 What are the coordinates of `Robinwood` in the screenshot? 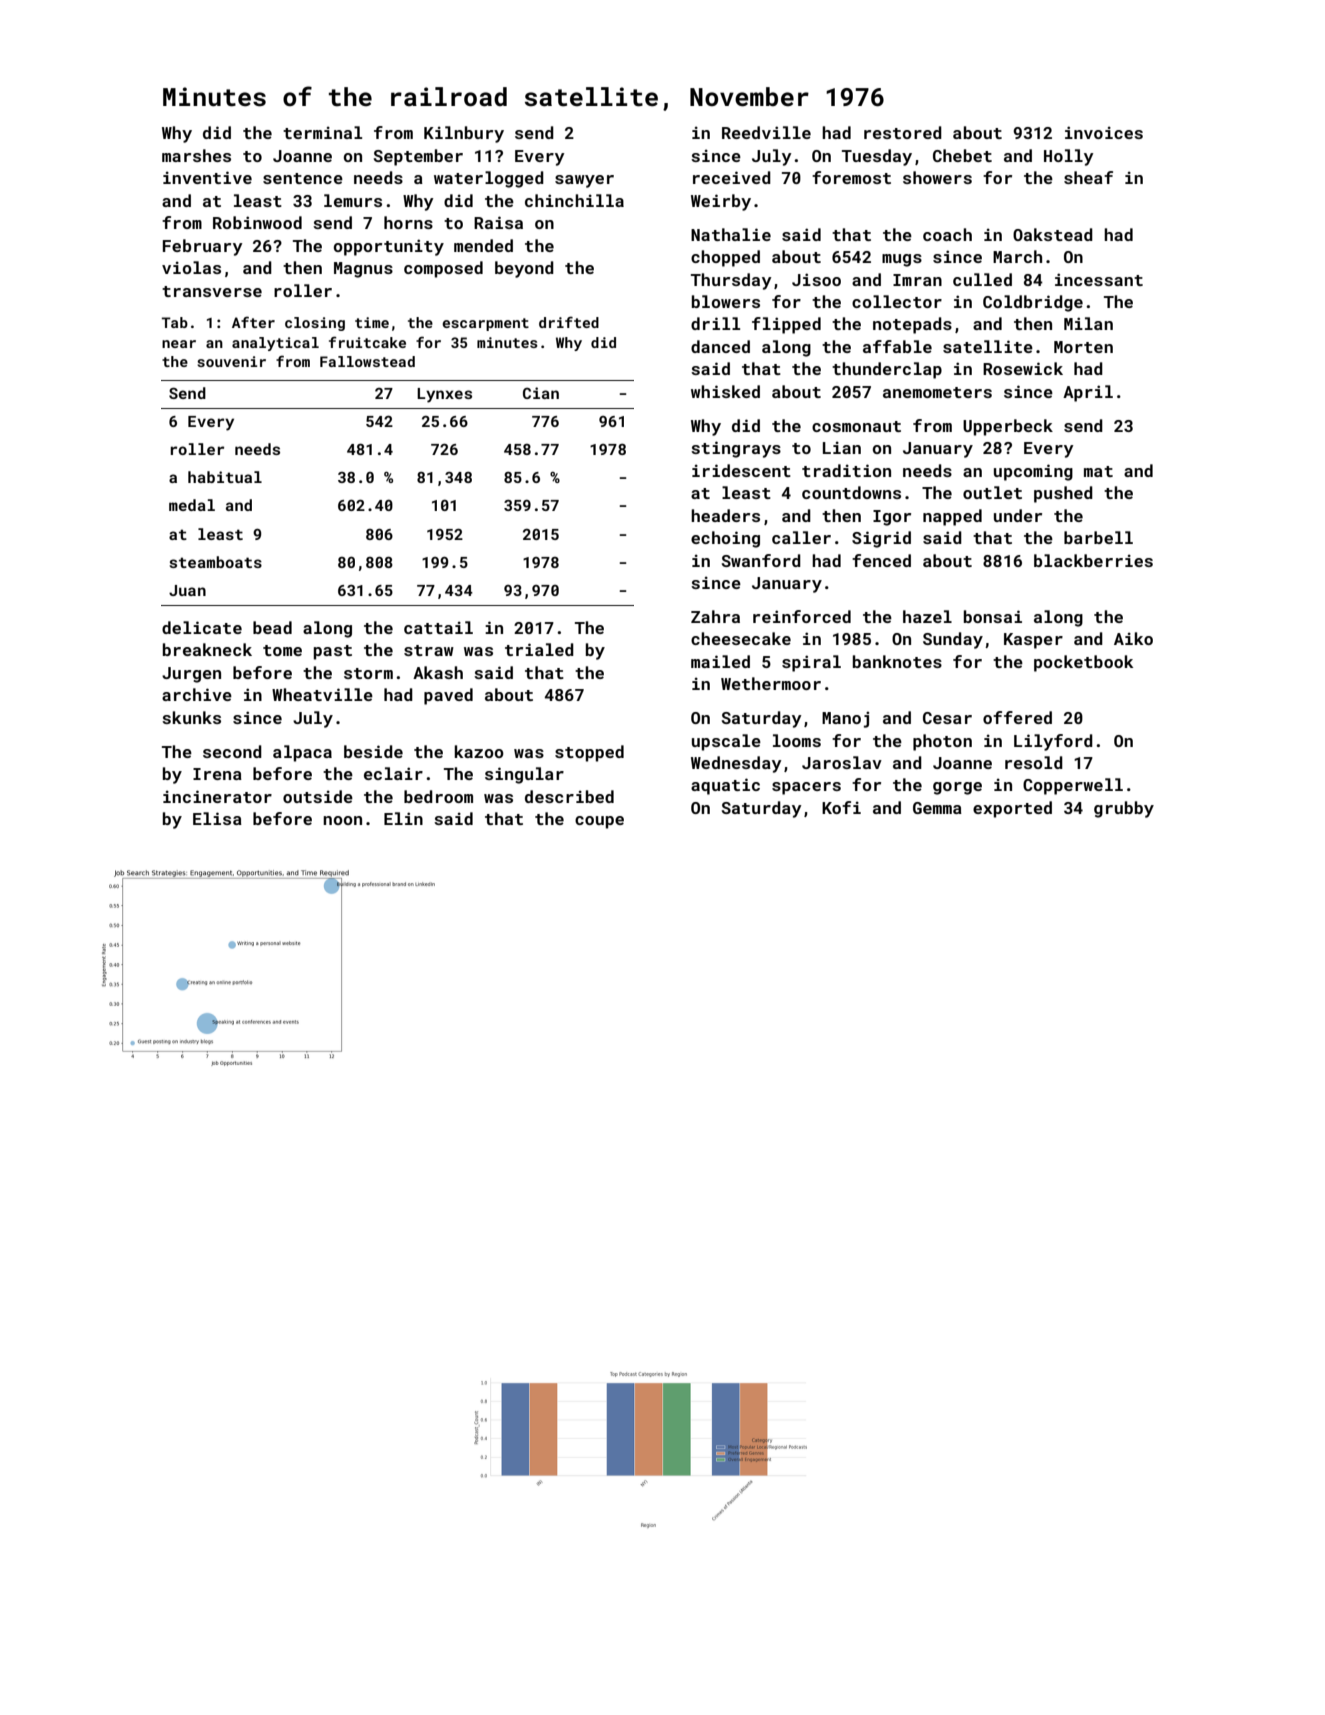 It's located at (257, 222).
